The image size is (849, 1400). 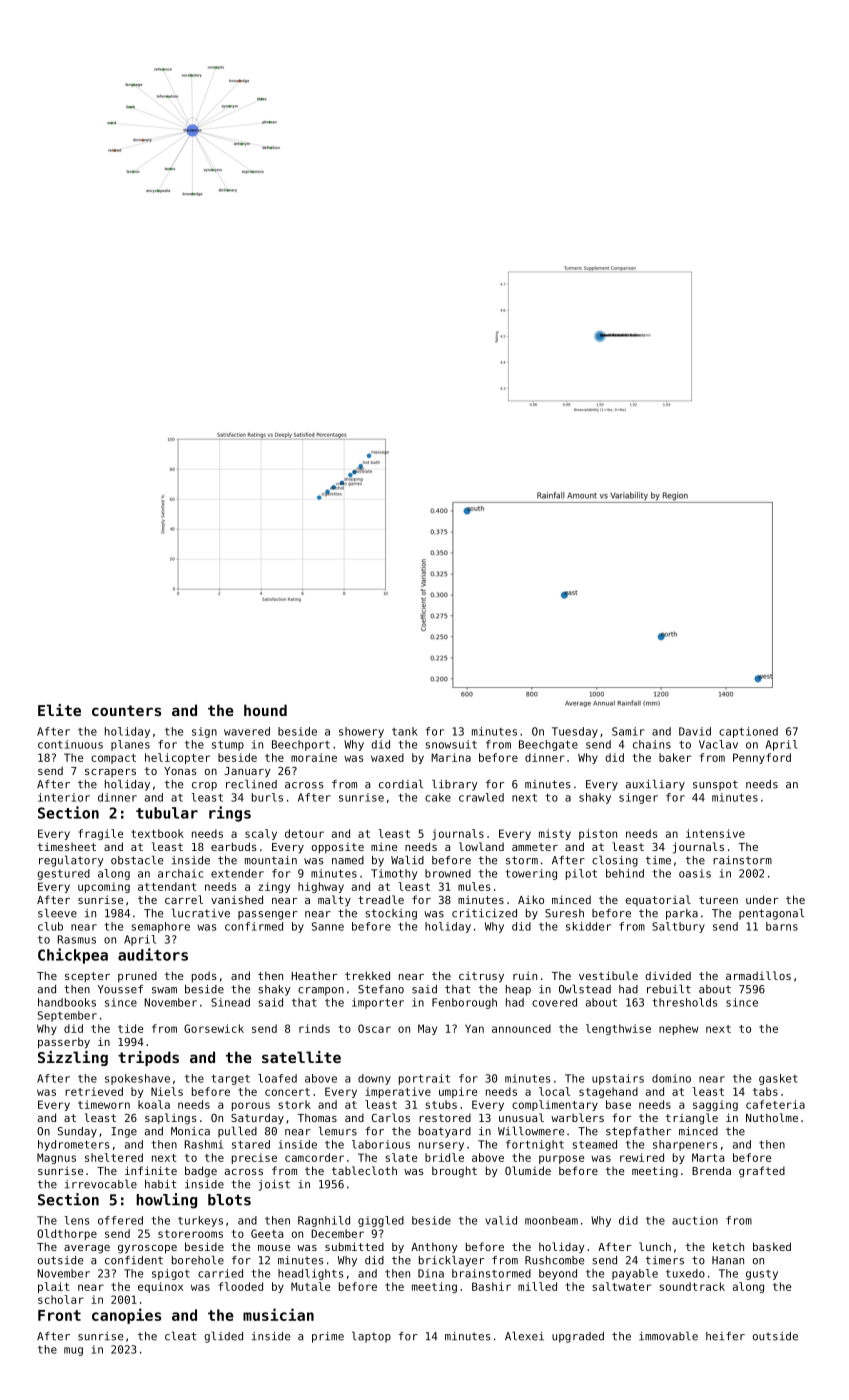 What do you see at coordinates (110, 773) in the screenshot?
I see `scrapers` at bounding box center [110, 773].
